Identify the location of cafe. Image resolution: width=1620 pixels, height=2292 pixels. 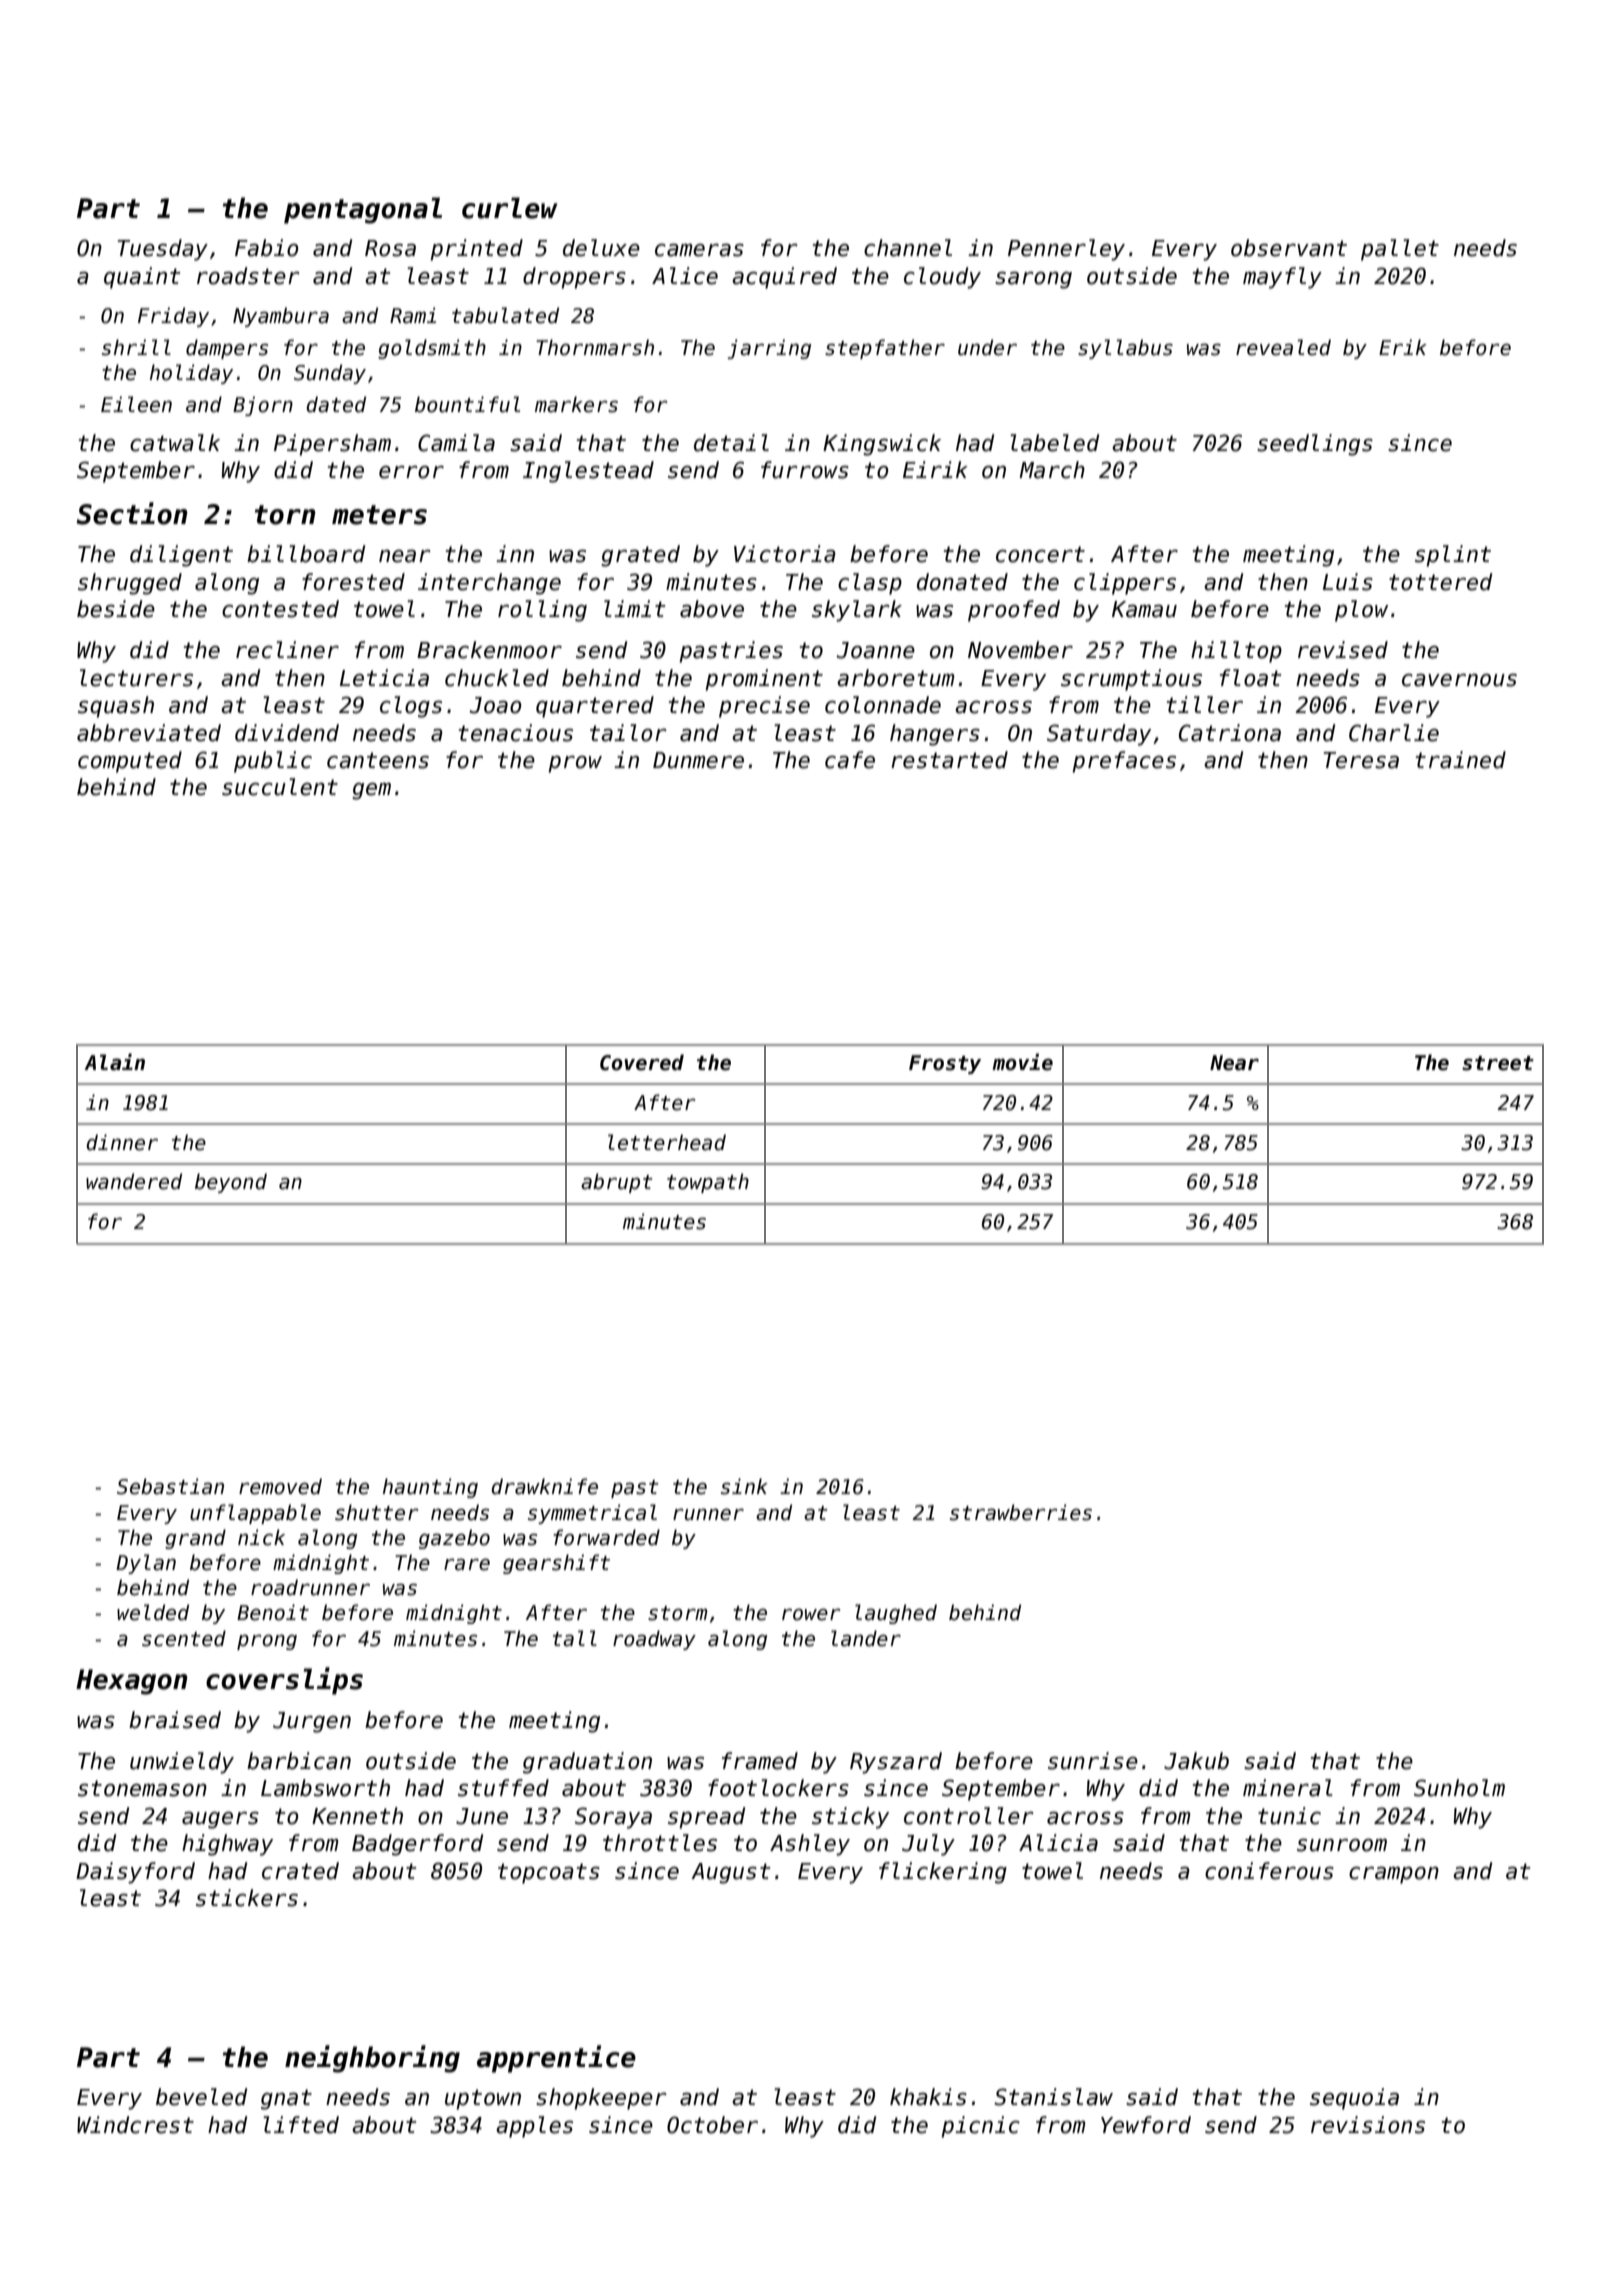
(850, 760).
